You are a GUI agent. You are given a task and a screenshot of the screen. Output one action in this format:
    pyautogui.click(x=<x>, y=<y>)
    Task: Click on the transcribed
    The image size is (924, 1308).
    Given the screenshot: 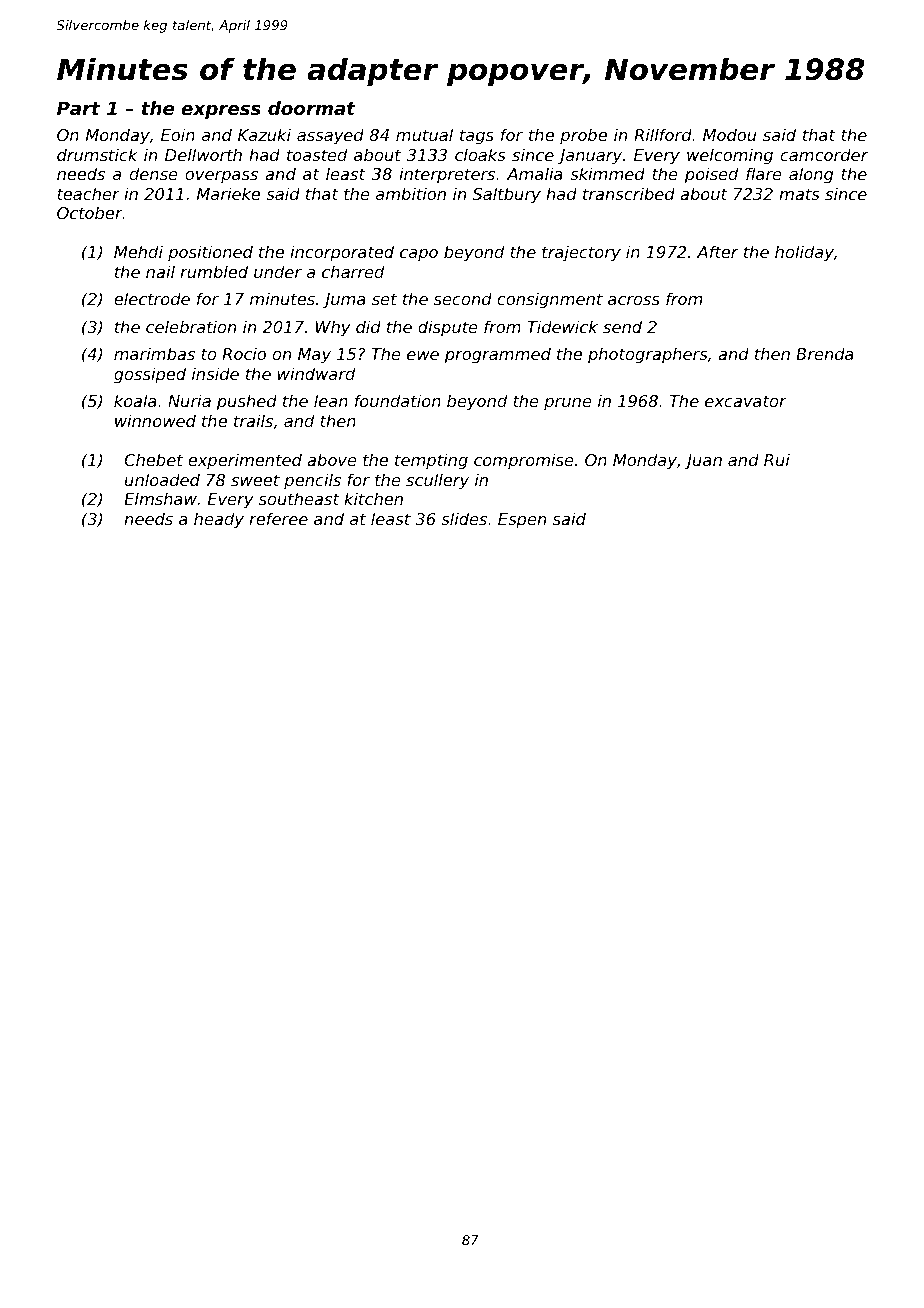 What is the action you would take?
    pyautogui.click(x=629, y=193)
